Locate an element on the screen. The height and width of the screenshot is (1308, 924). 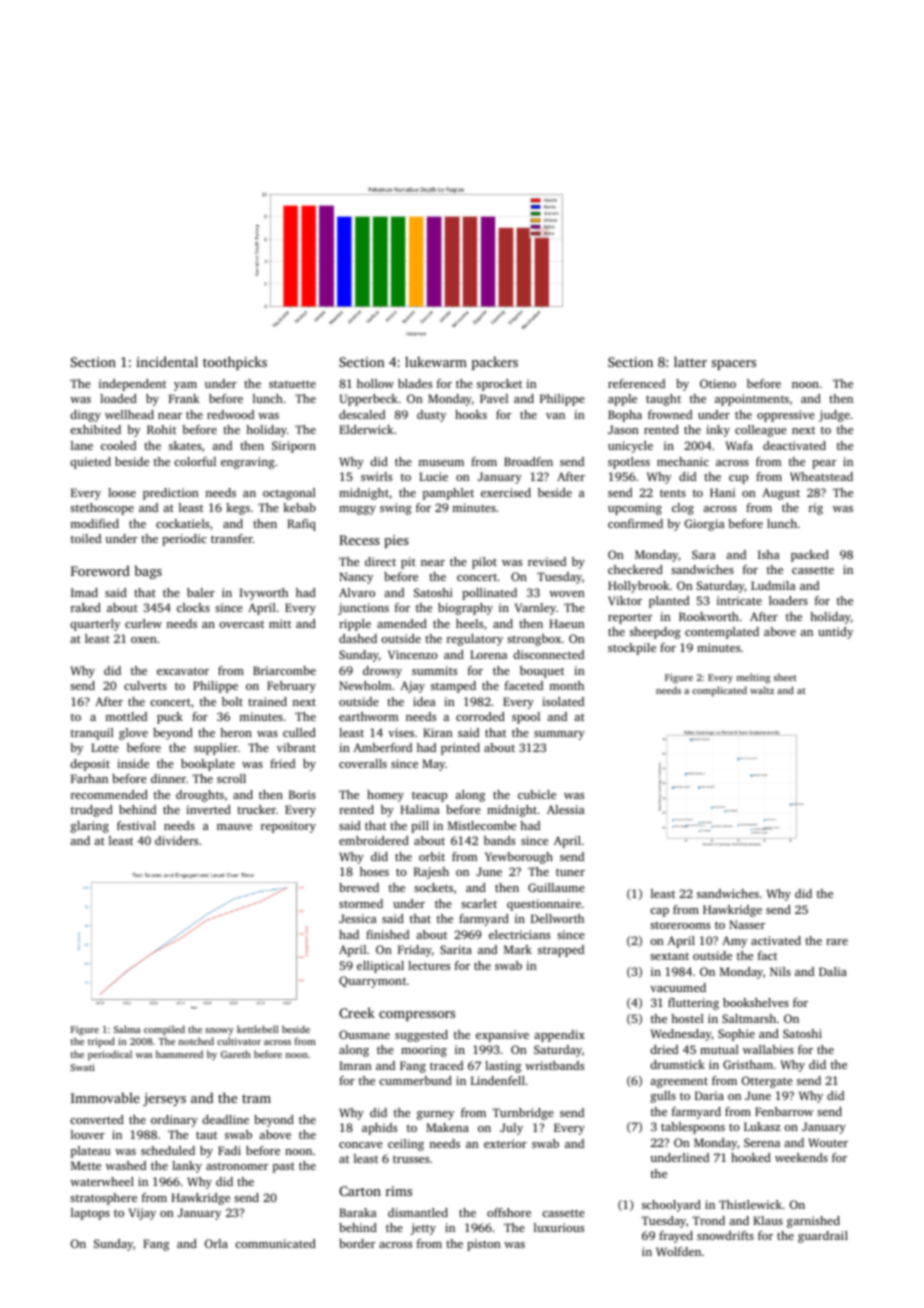
contemplated is located at coordinates (722, 633).
